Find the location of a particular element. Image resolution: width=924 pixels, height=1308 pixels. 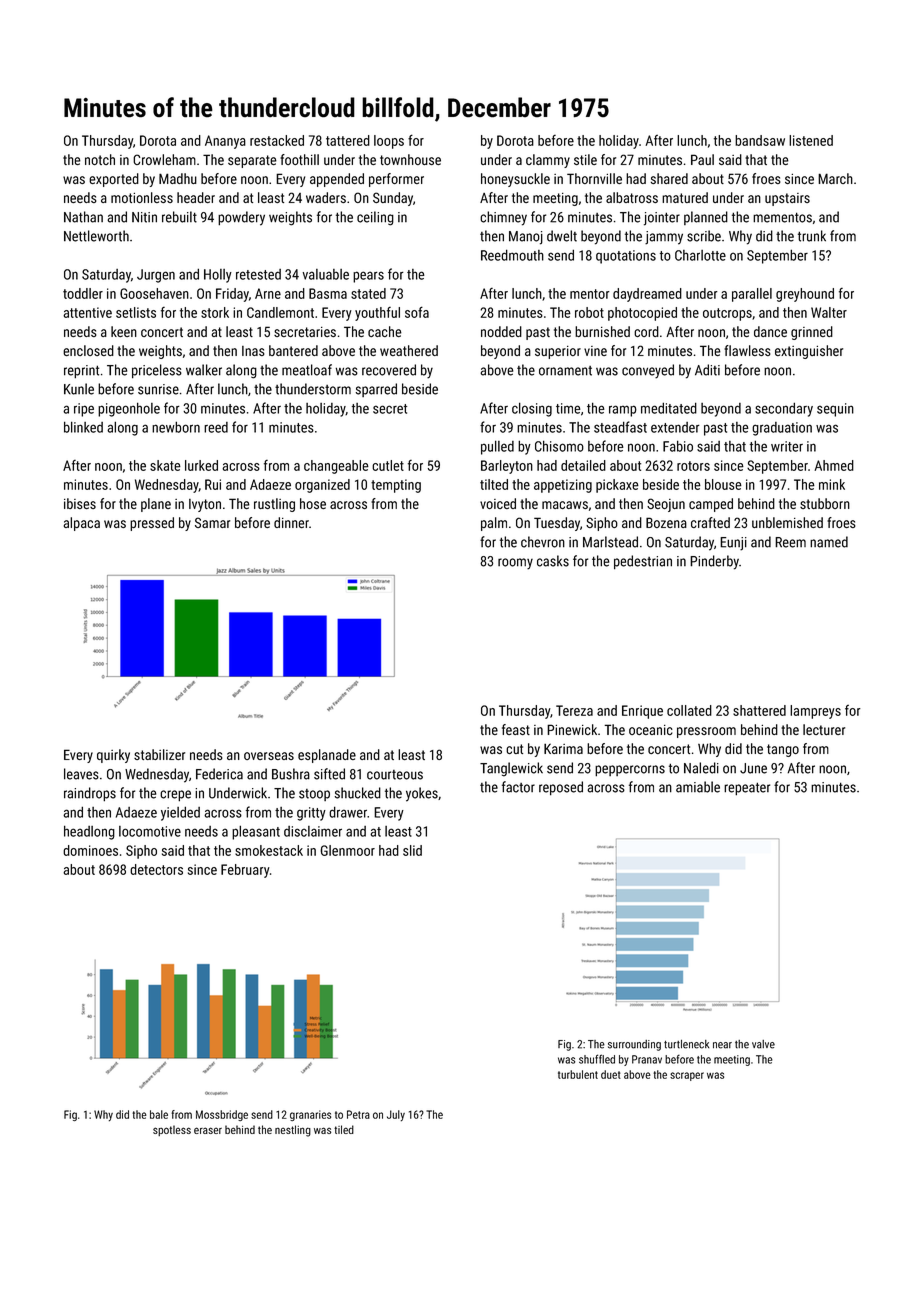

valve is located at coordinates (763, 1044).
